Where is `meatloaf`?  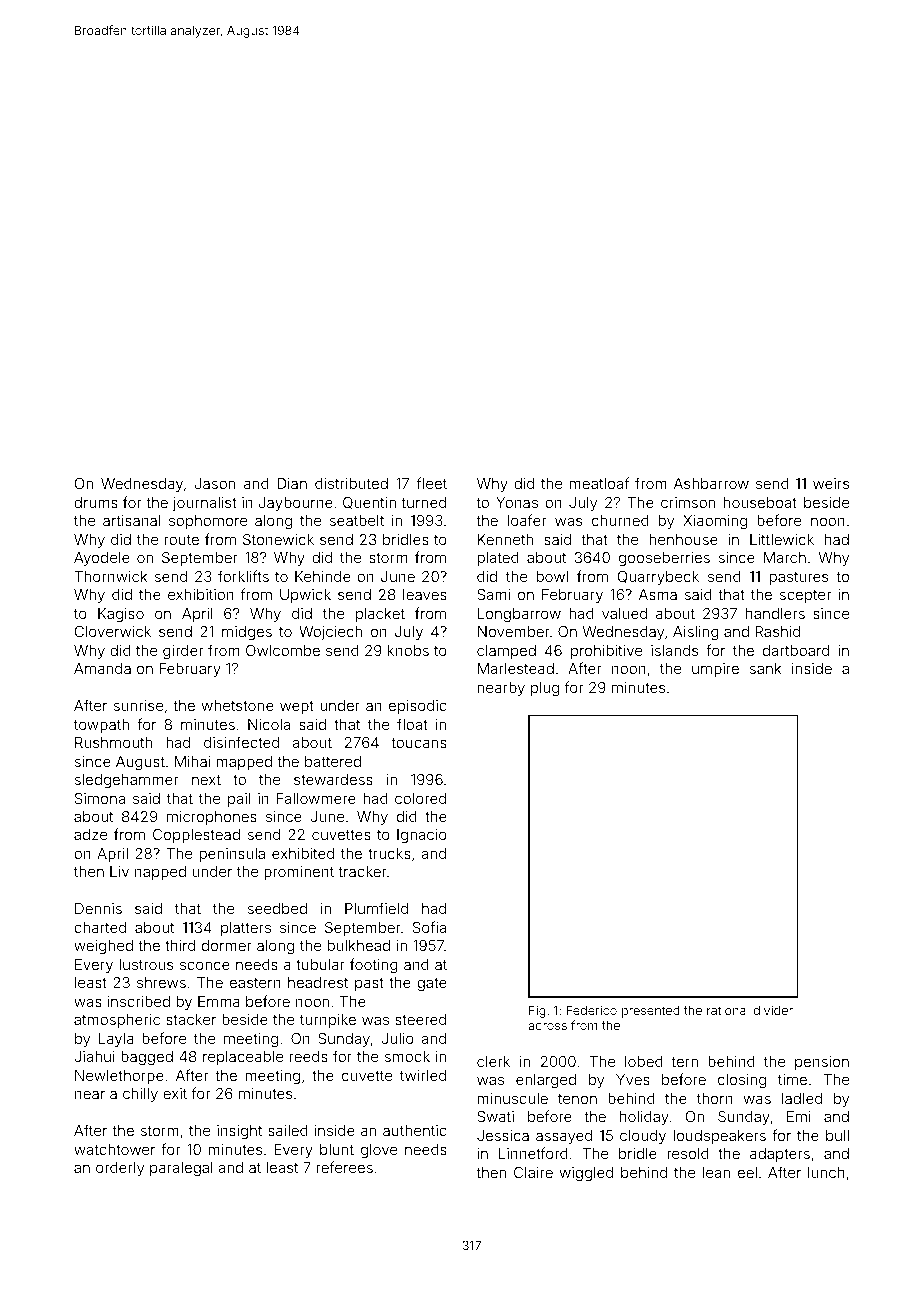 meatloaf is located at coordinates (599, 483).
